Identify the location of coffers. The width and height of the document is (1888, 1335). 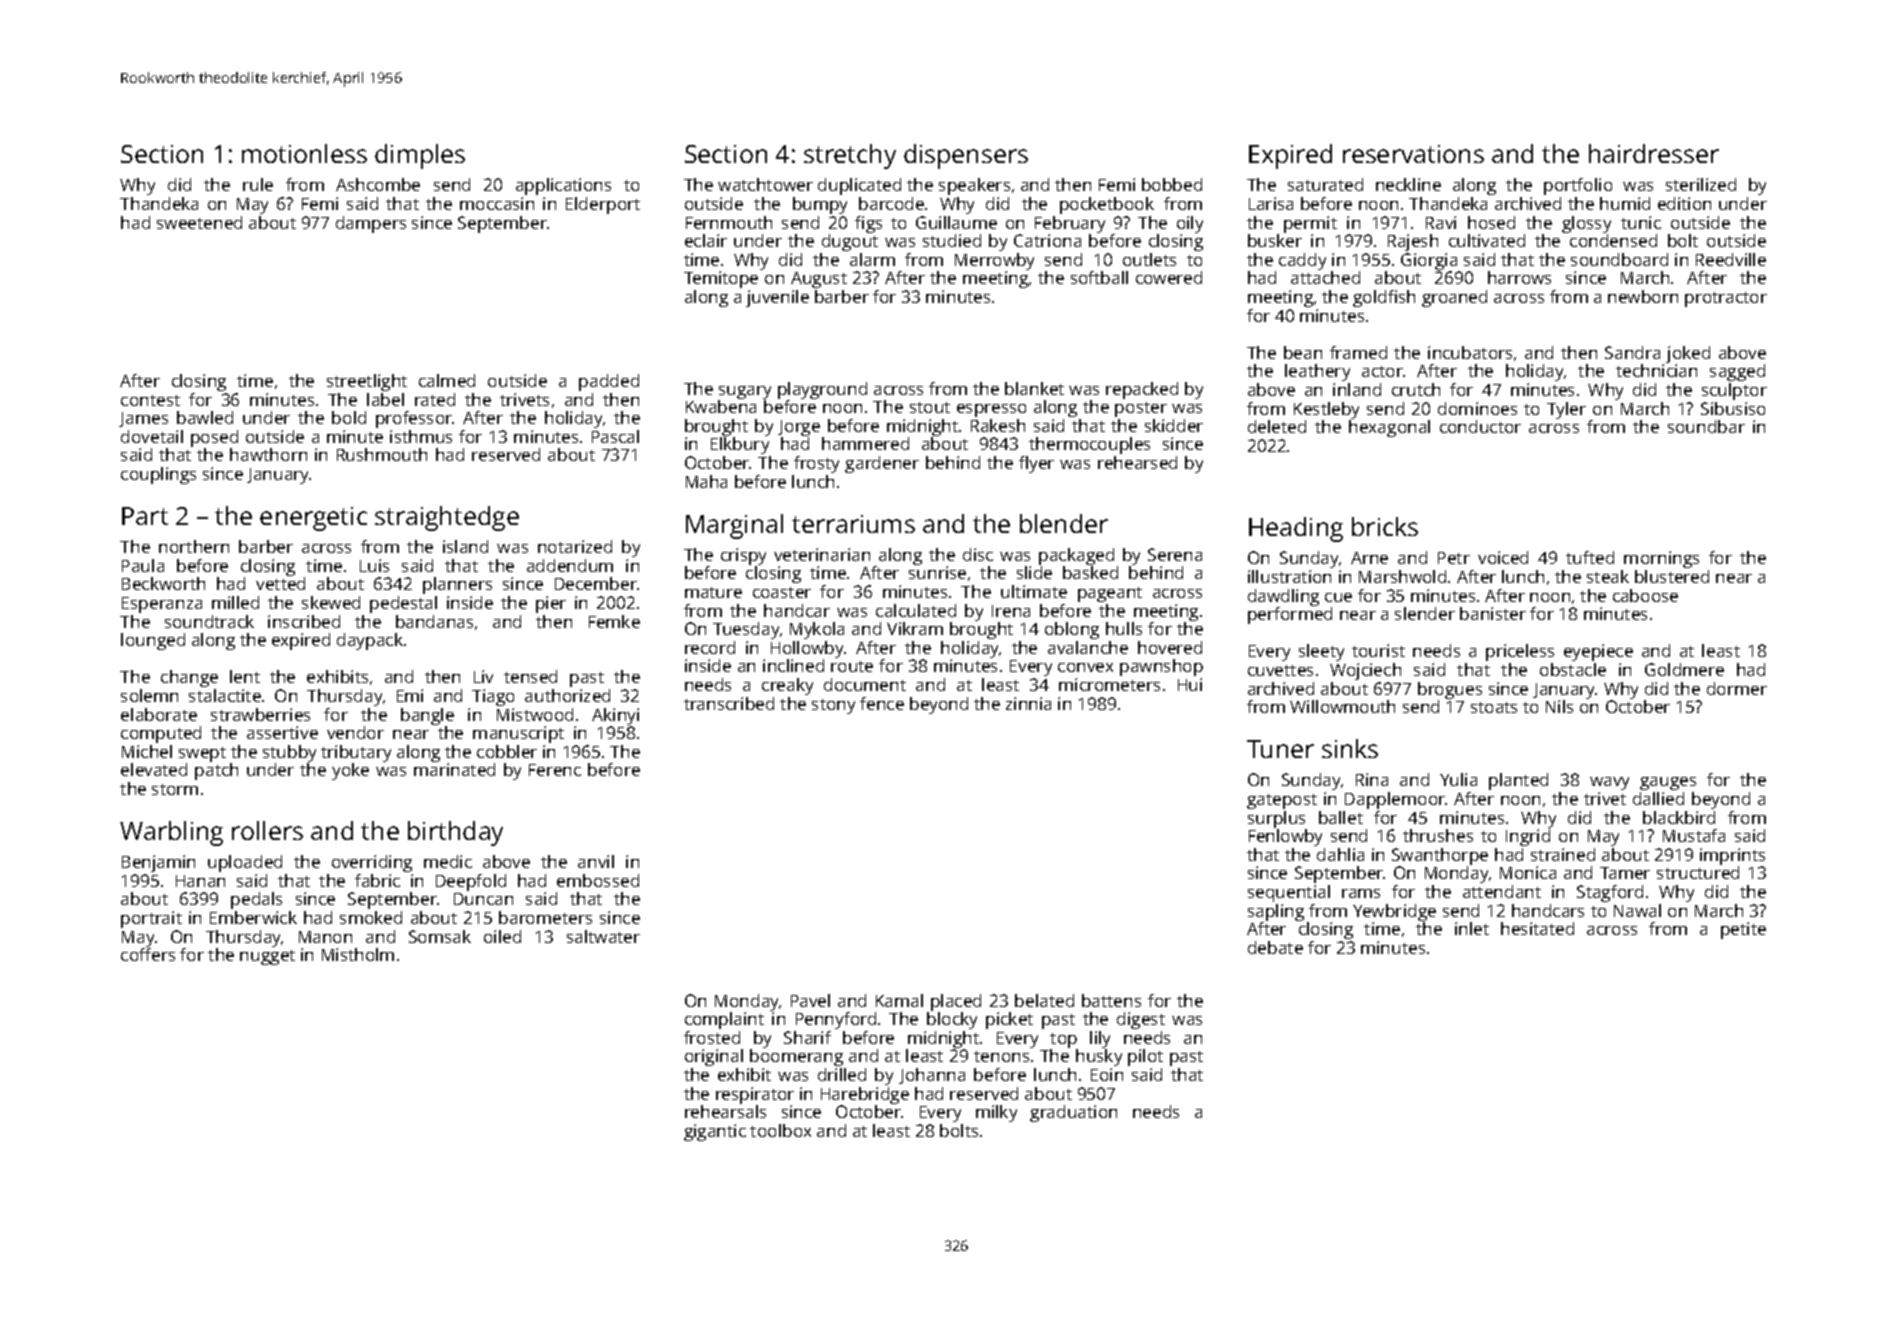
(148, 954).
